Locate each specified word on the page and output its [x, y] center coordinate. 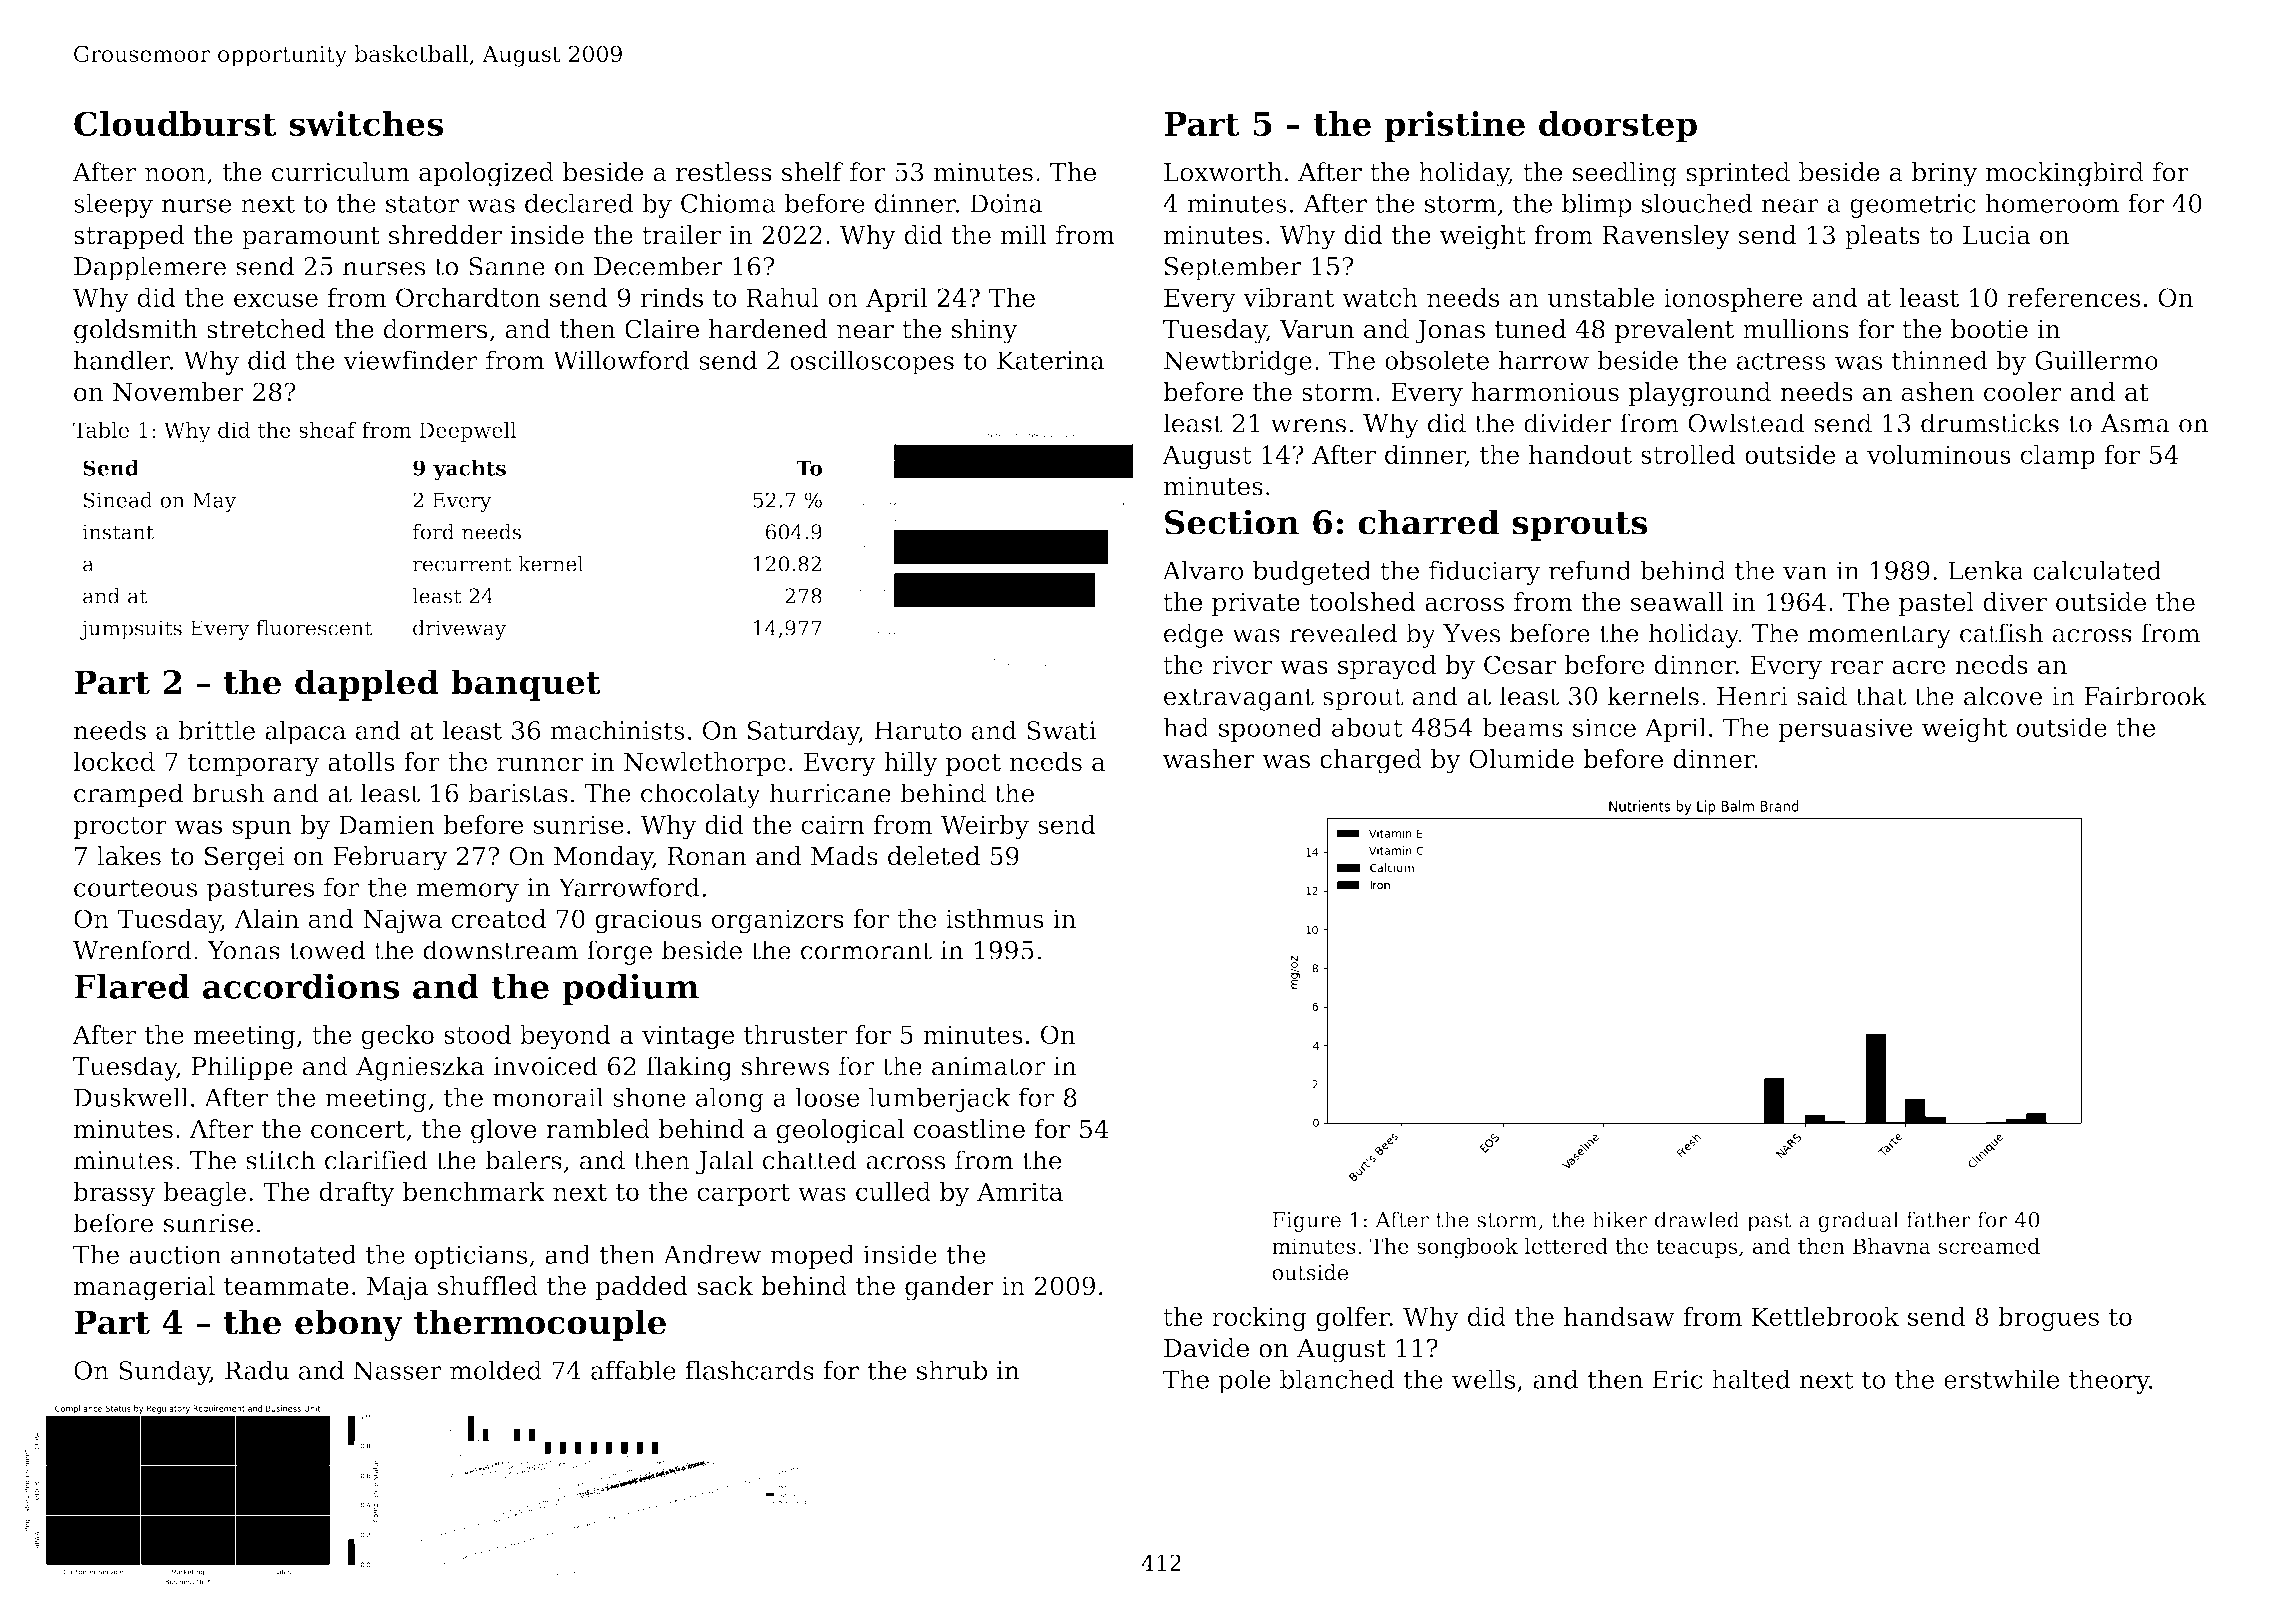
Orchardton [468, 297]
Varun [1317, 329]
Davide [1206, 1348]
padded [641, 1288]
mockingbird [2065, 174]
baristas [518, 793]
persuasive [1845, 730]
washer [1209, 759]
